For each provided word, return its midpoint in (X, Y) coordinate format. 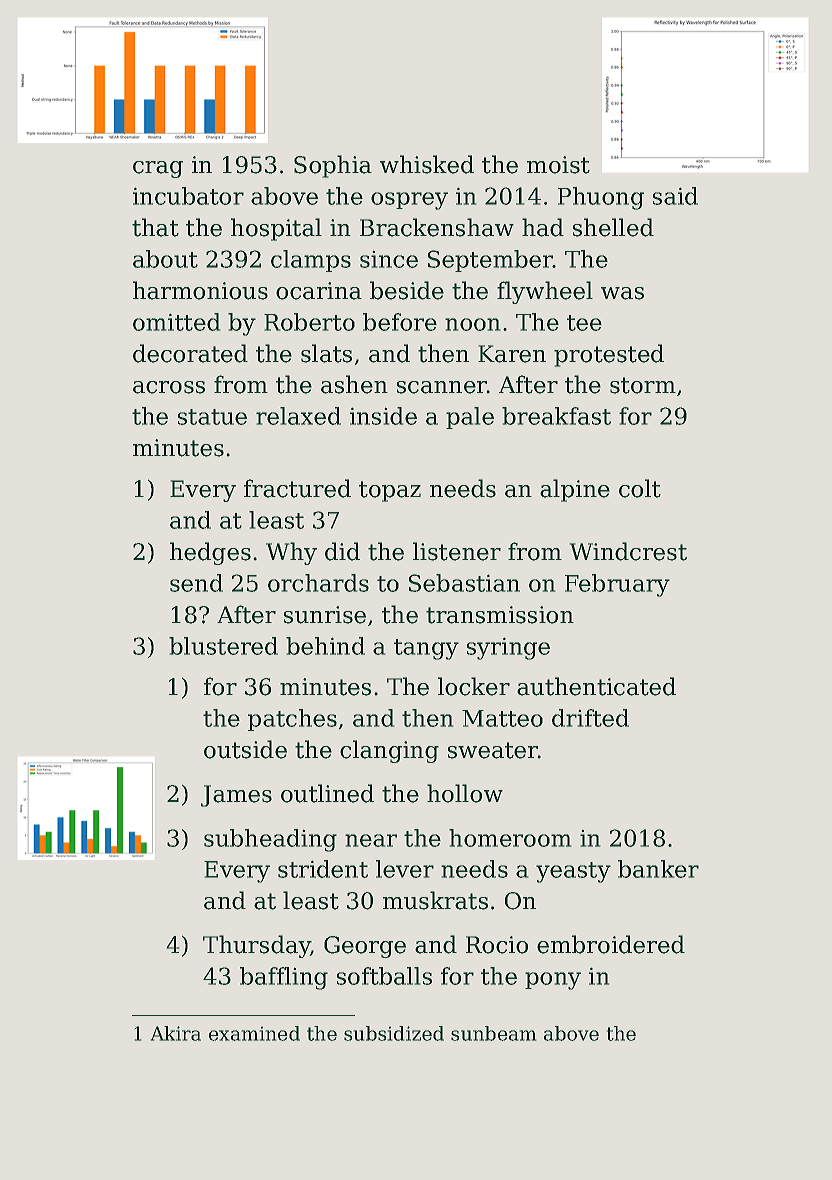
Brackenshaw (437, 227)
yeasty (573, 872)
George (365, 947)
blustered (223, 646)
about (165, 259)
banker (658, 869)
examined (254, 1033)
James (236, 796)
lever (405, 869)
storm (643, 385)
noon (472, 324)
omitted (176, 322)
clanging (389, 751)
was (622, 293)
